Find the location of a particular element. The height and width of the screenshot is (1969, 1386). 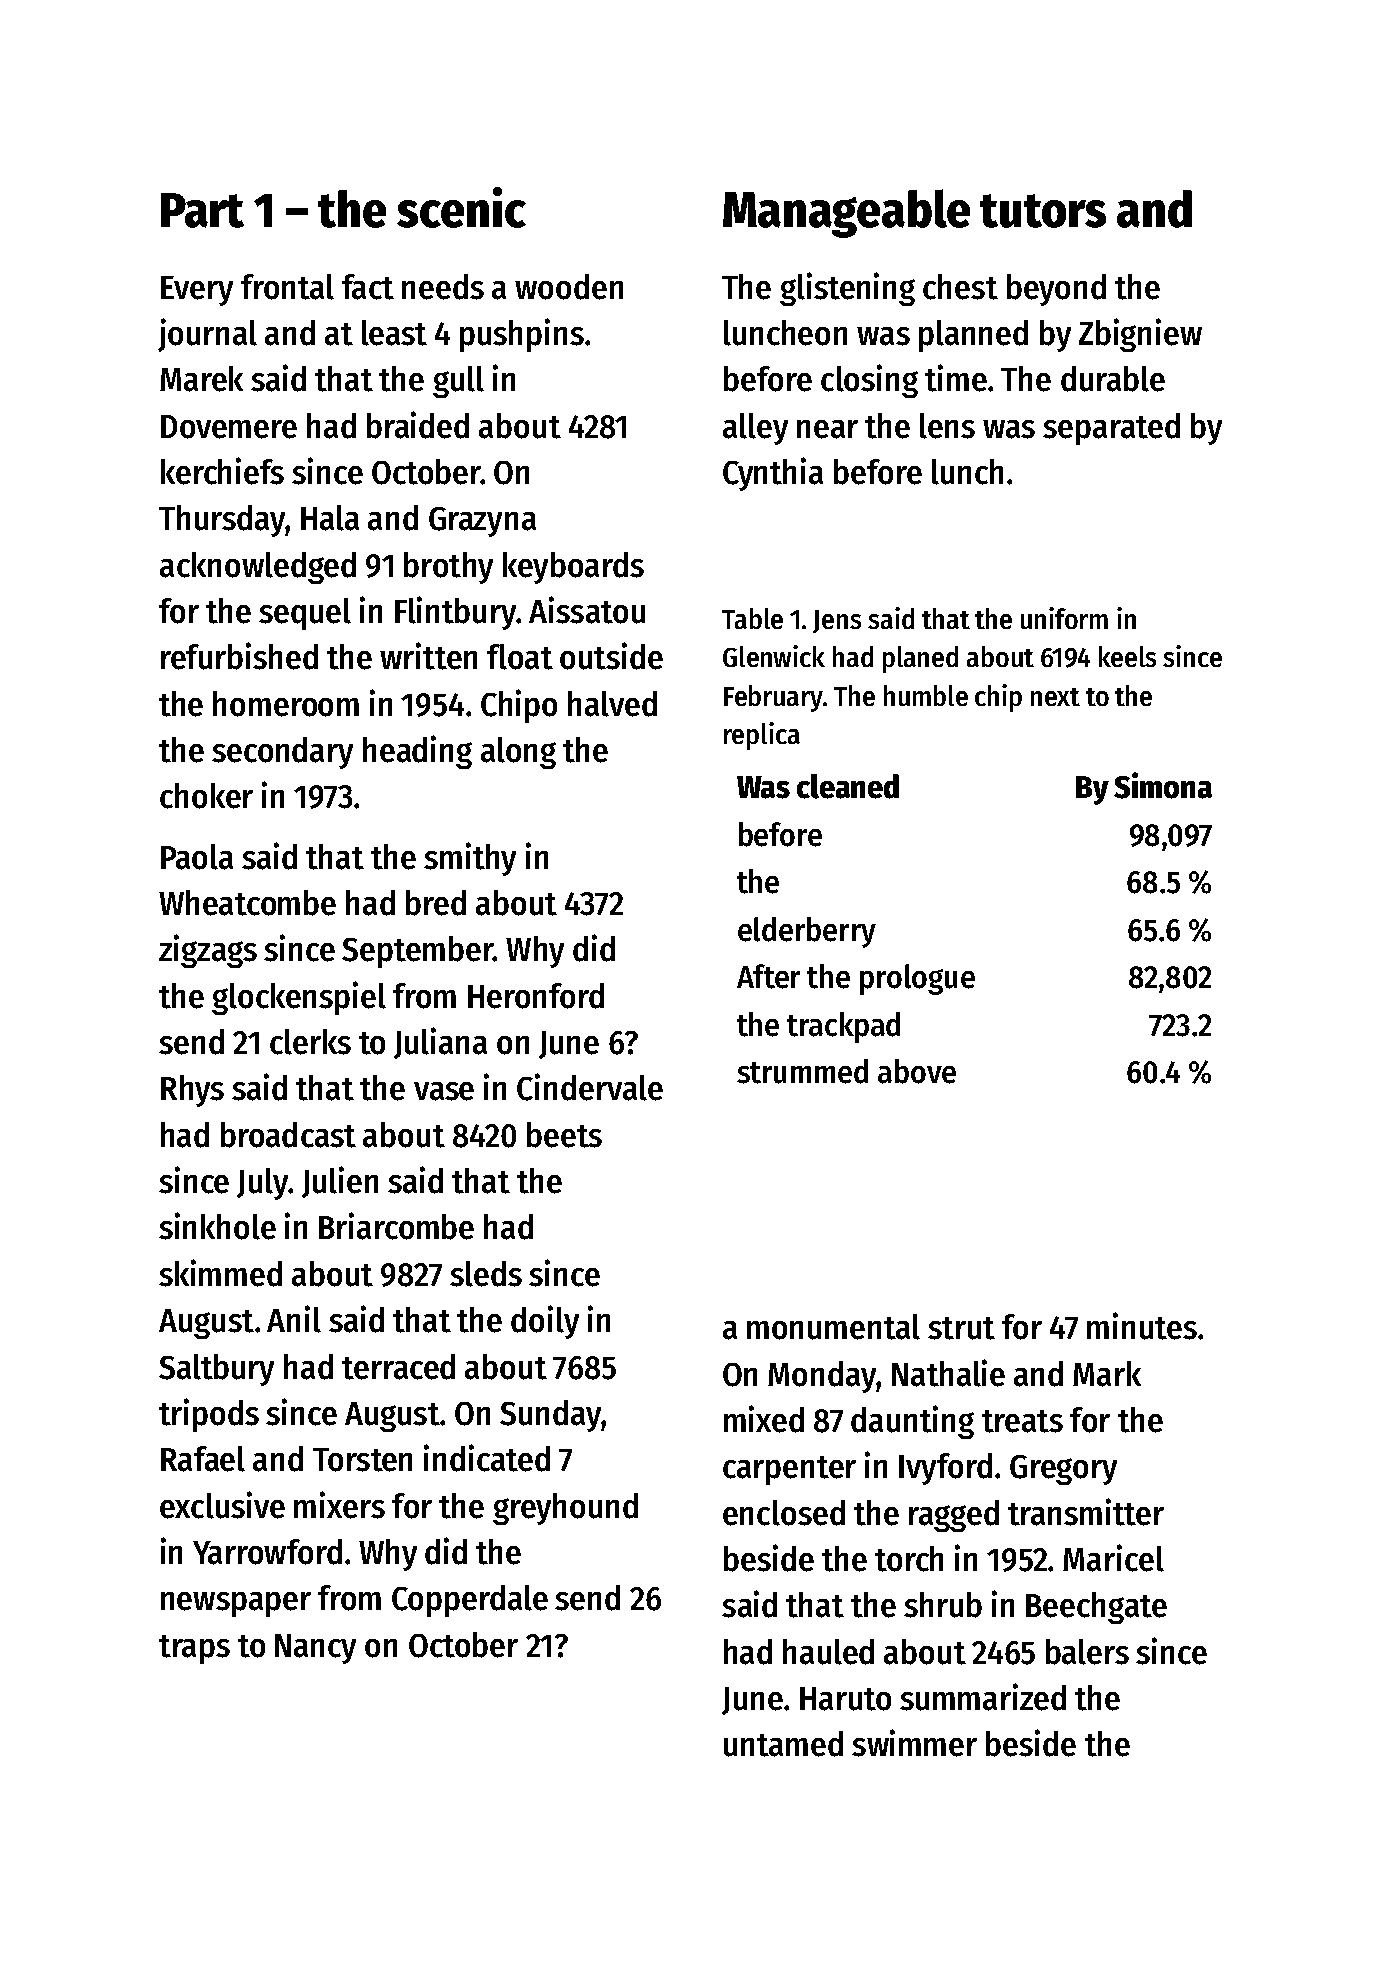

minutes is located at coordinates (1142, 1326).
